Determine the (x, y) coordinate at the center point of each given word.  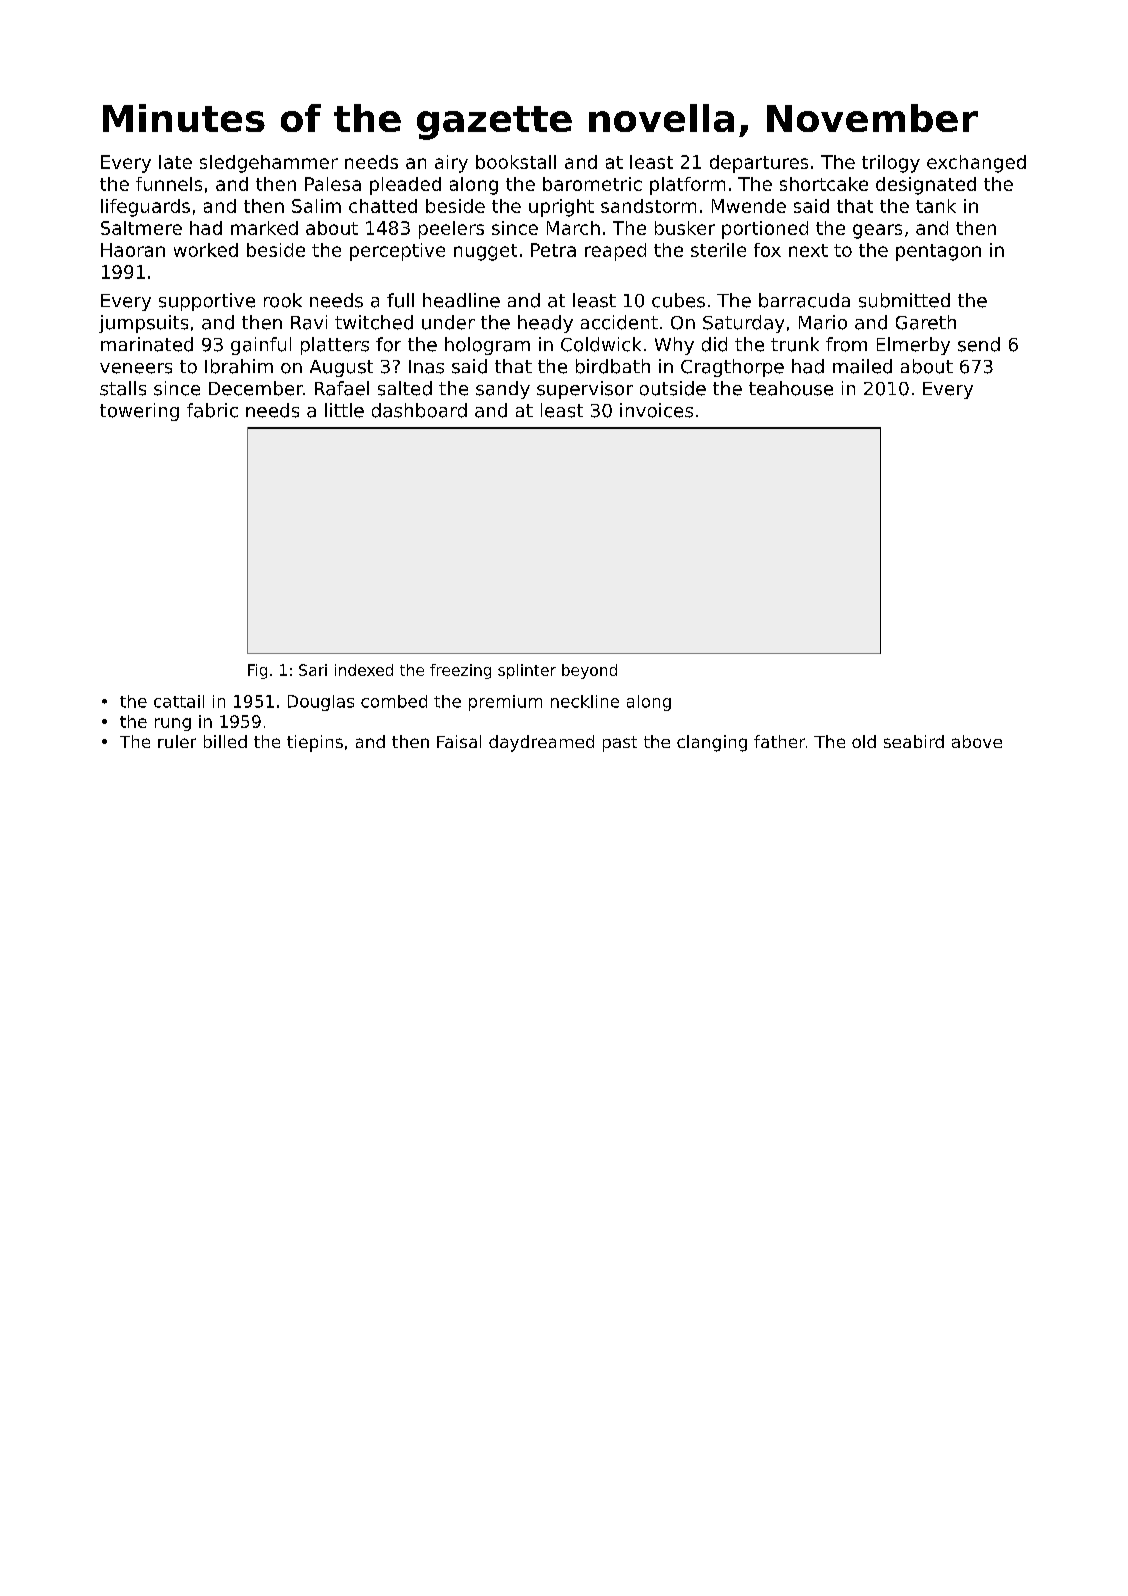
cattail (179, 701)
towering (139, 412)
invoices (656, 410)
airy (451, 164)
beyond (589, 671)
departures (759, 164)
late (175, 162)
